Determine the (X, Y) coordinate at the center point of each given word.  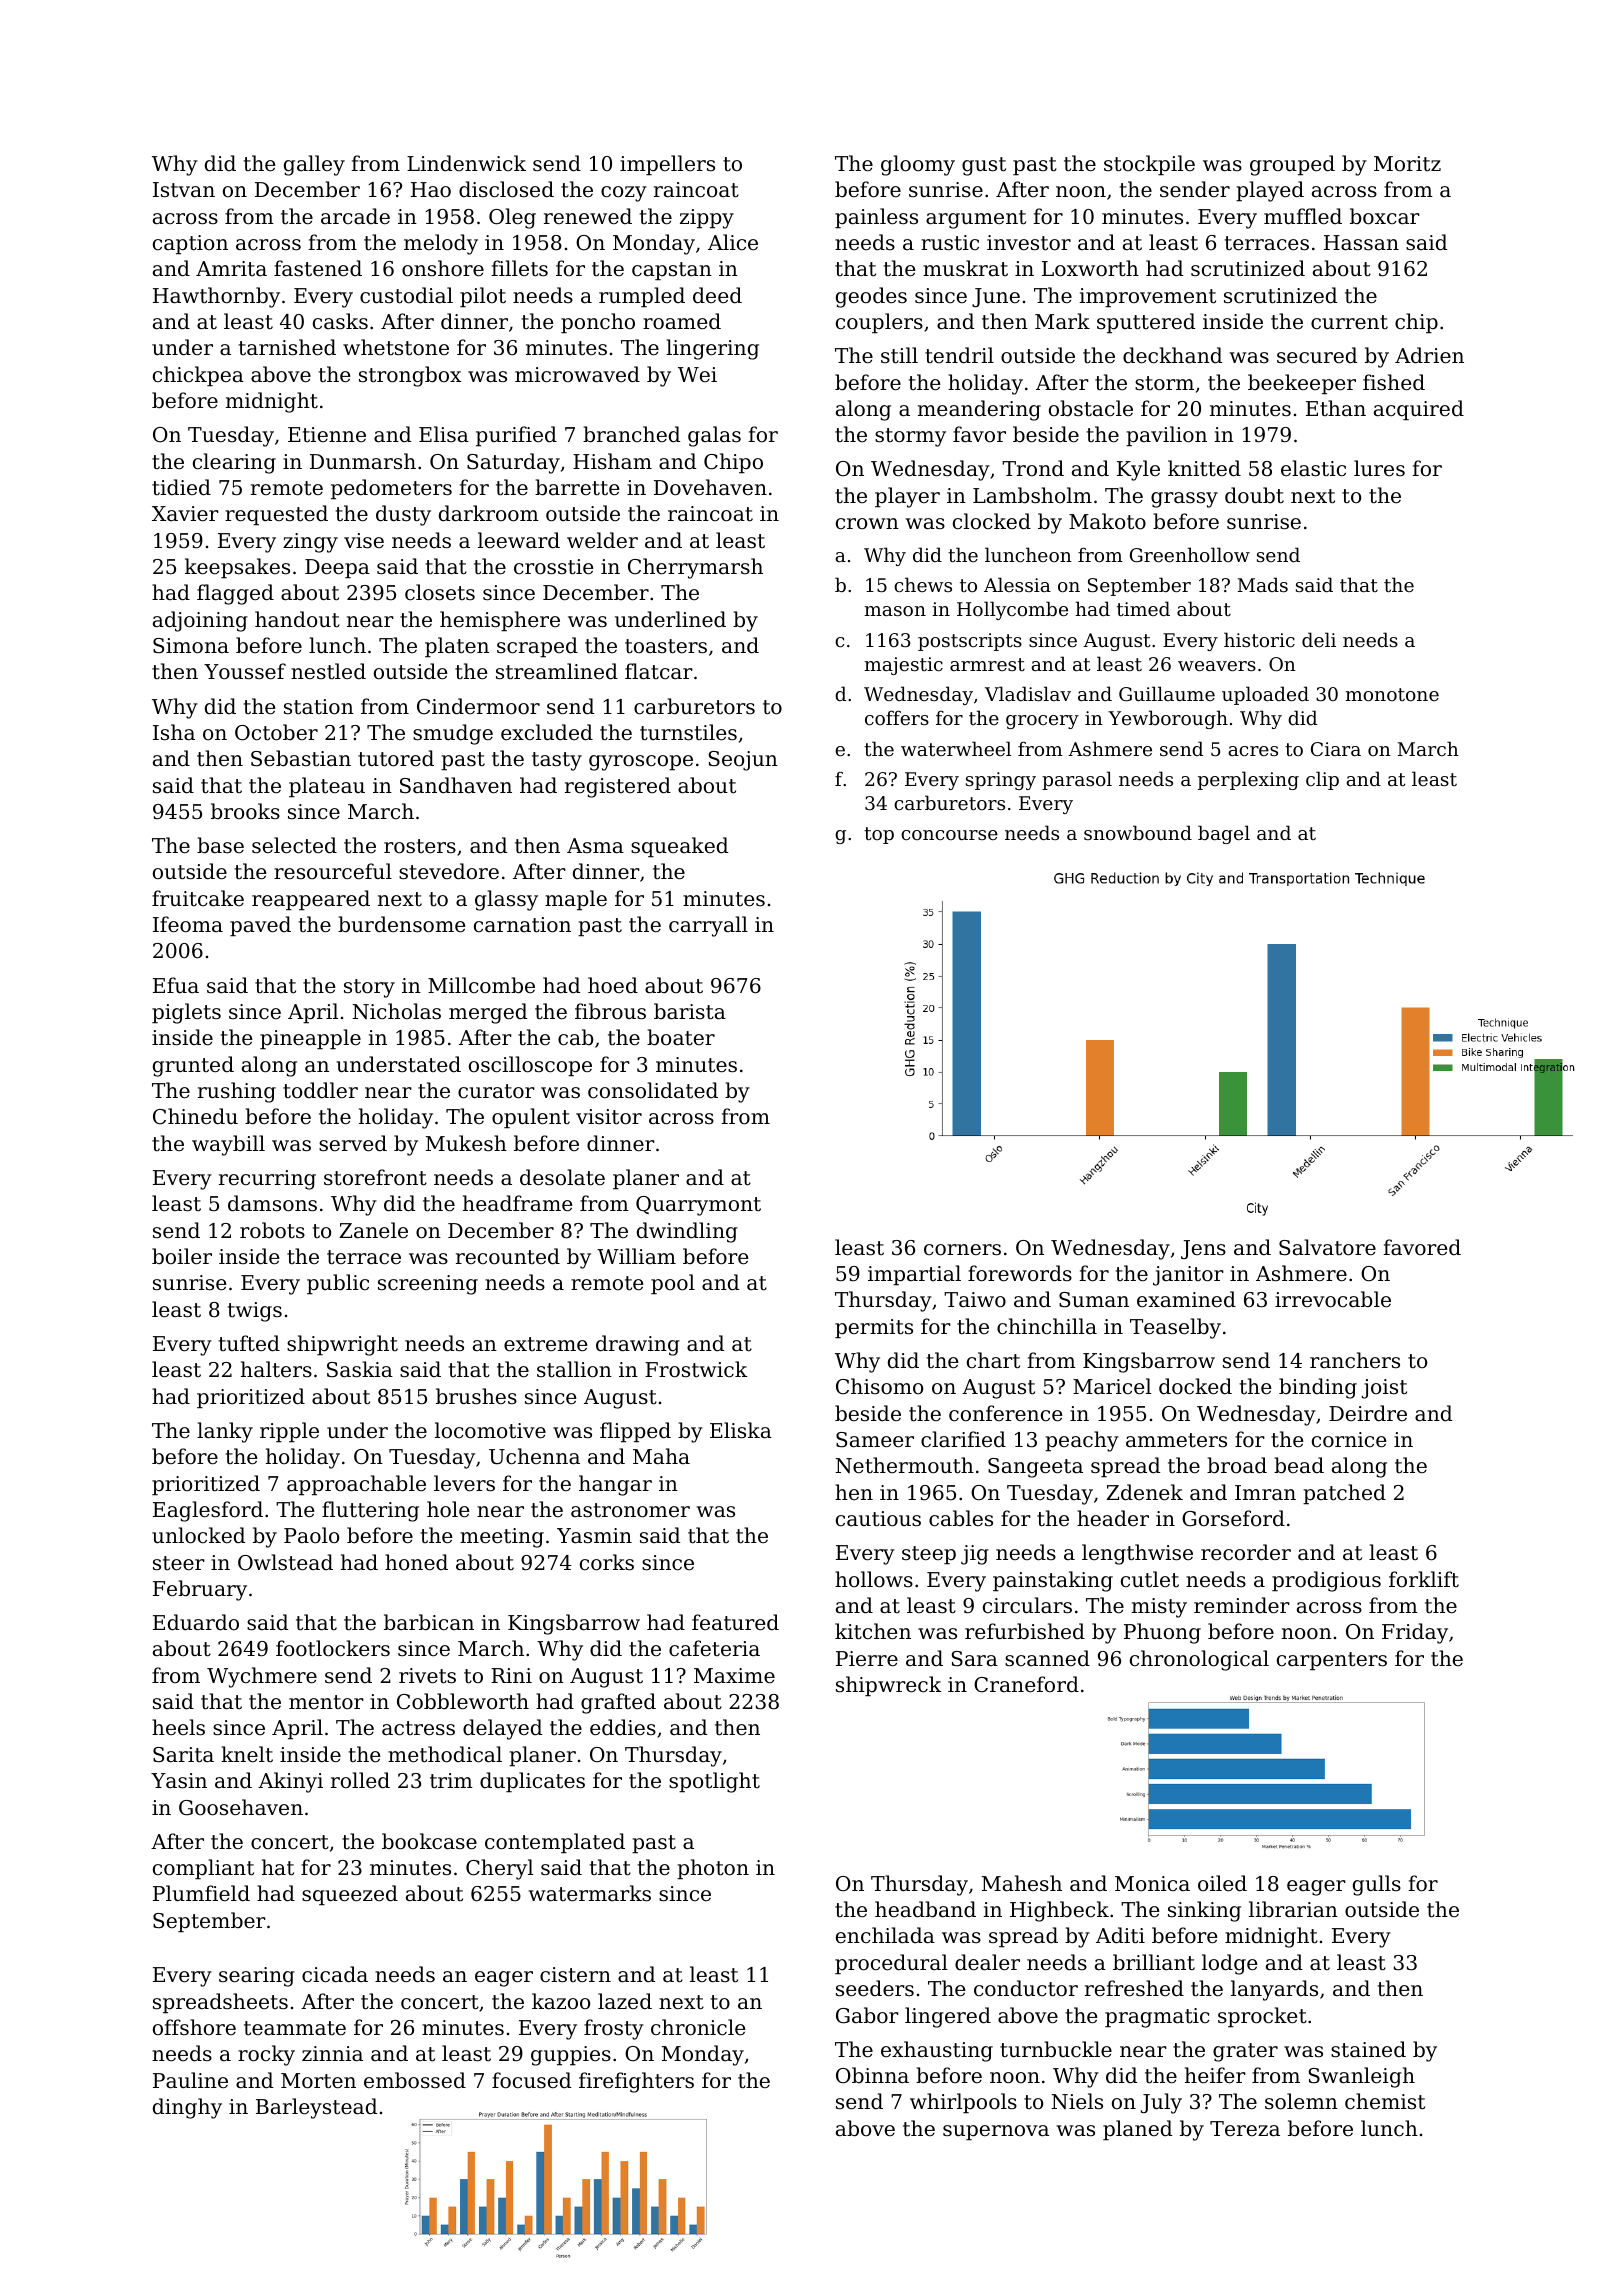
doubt (1254, 495)
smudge (453, 734)
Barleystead (316, 2108)
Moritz (1407, 163)
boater (681, 1037)
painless (876, 218)
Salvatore (1327, 1247)
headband (925, 1909)
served (353, 1143)
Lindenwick (466, 163)
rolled (360, 1780)
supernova (996, 2133)
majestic (904, 666)
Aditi (1120, 1935)
